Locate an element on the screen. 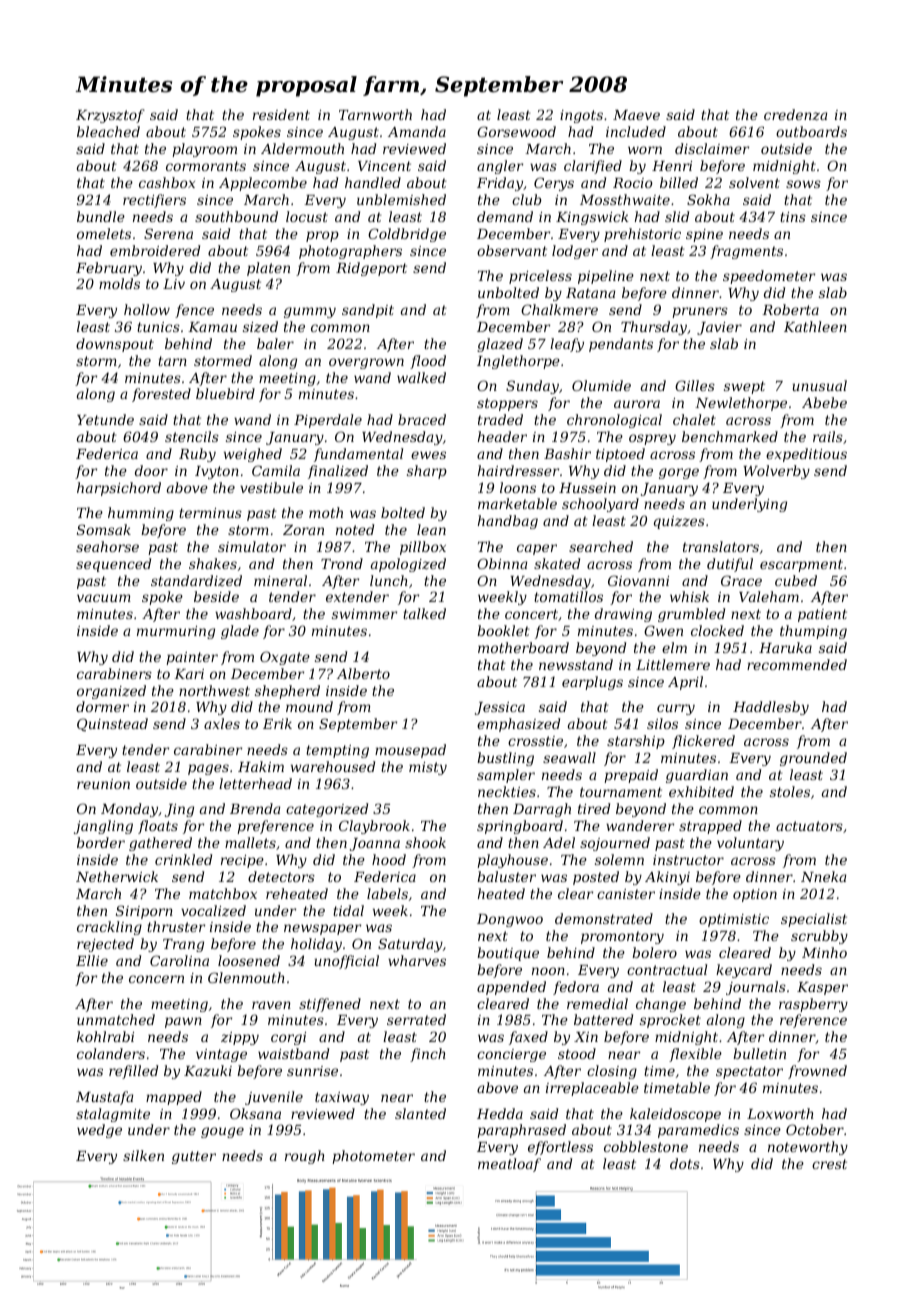 This screenshot has width=924, height=1308. refilled is located at coordinates (133, 1072).
